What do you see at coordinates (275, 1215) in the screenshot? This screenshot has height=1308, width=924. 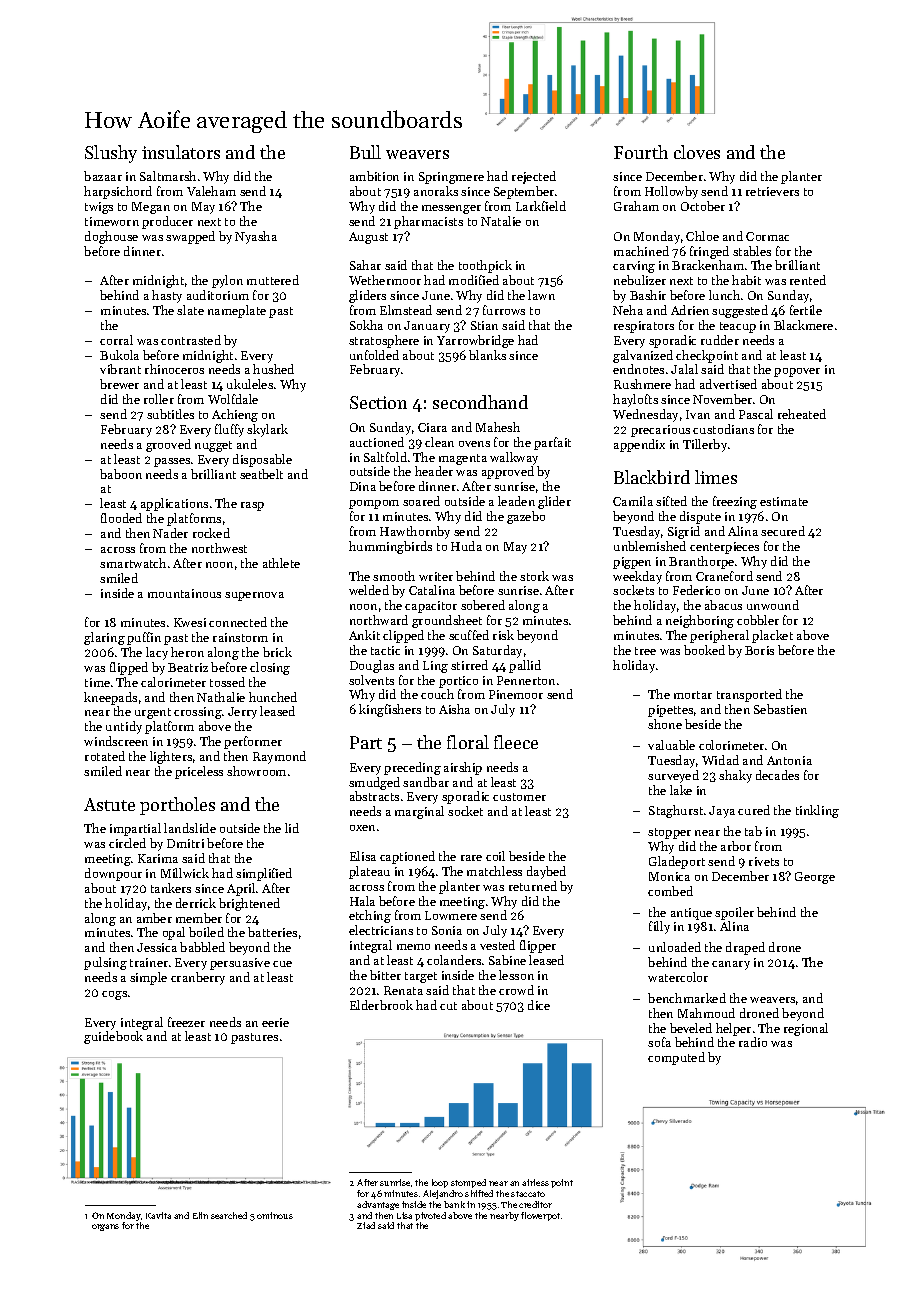 I see `ominous` at bounding box center [275, 1215].
